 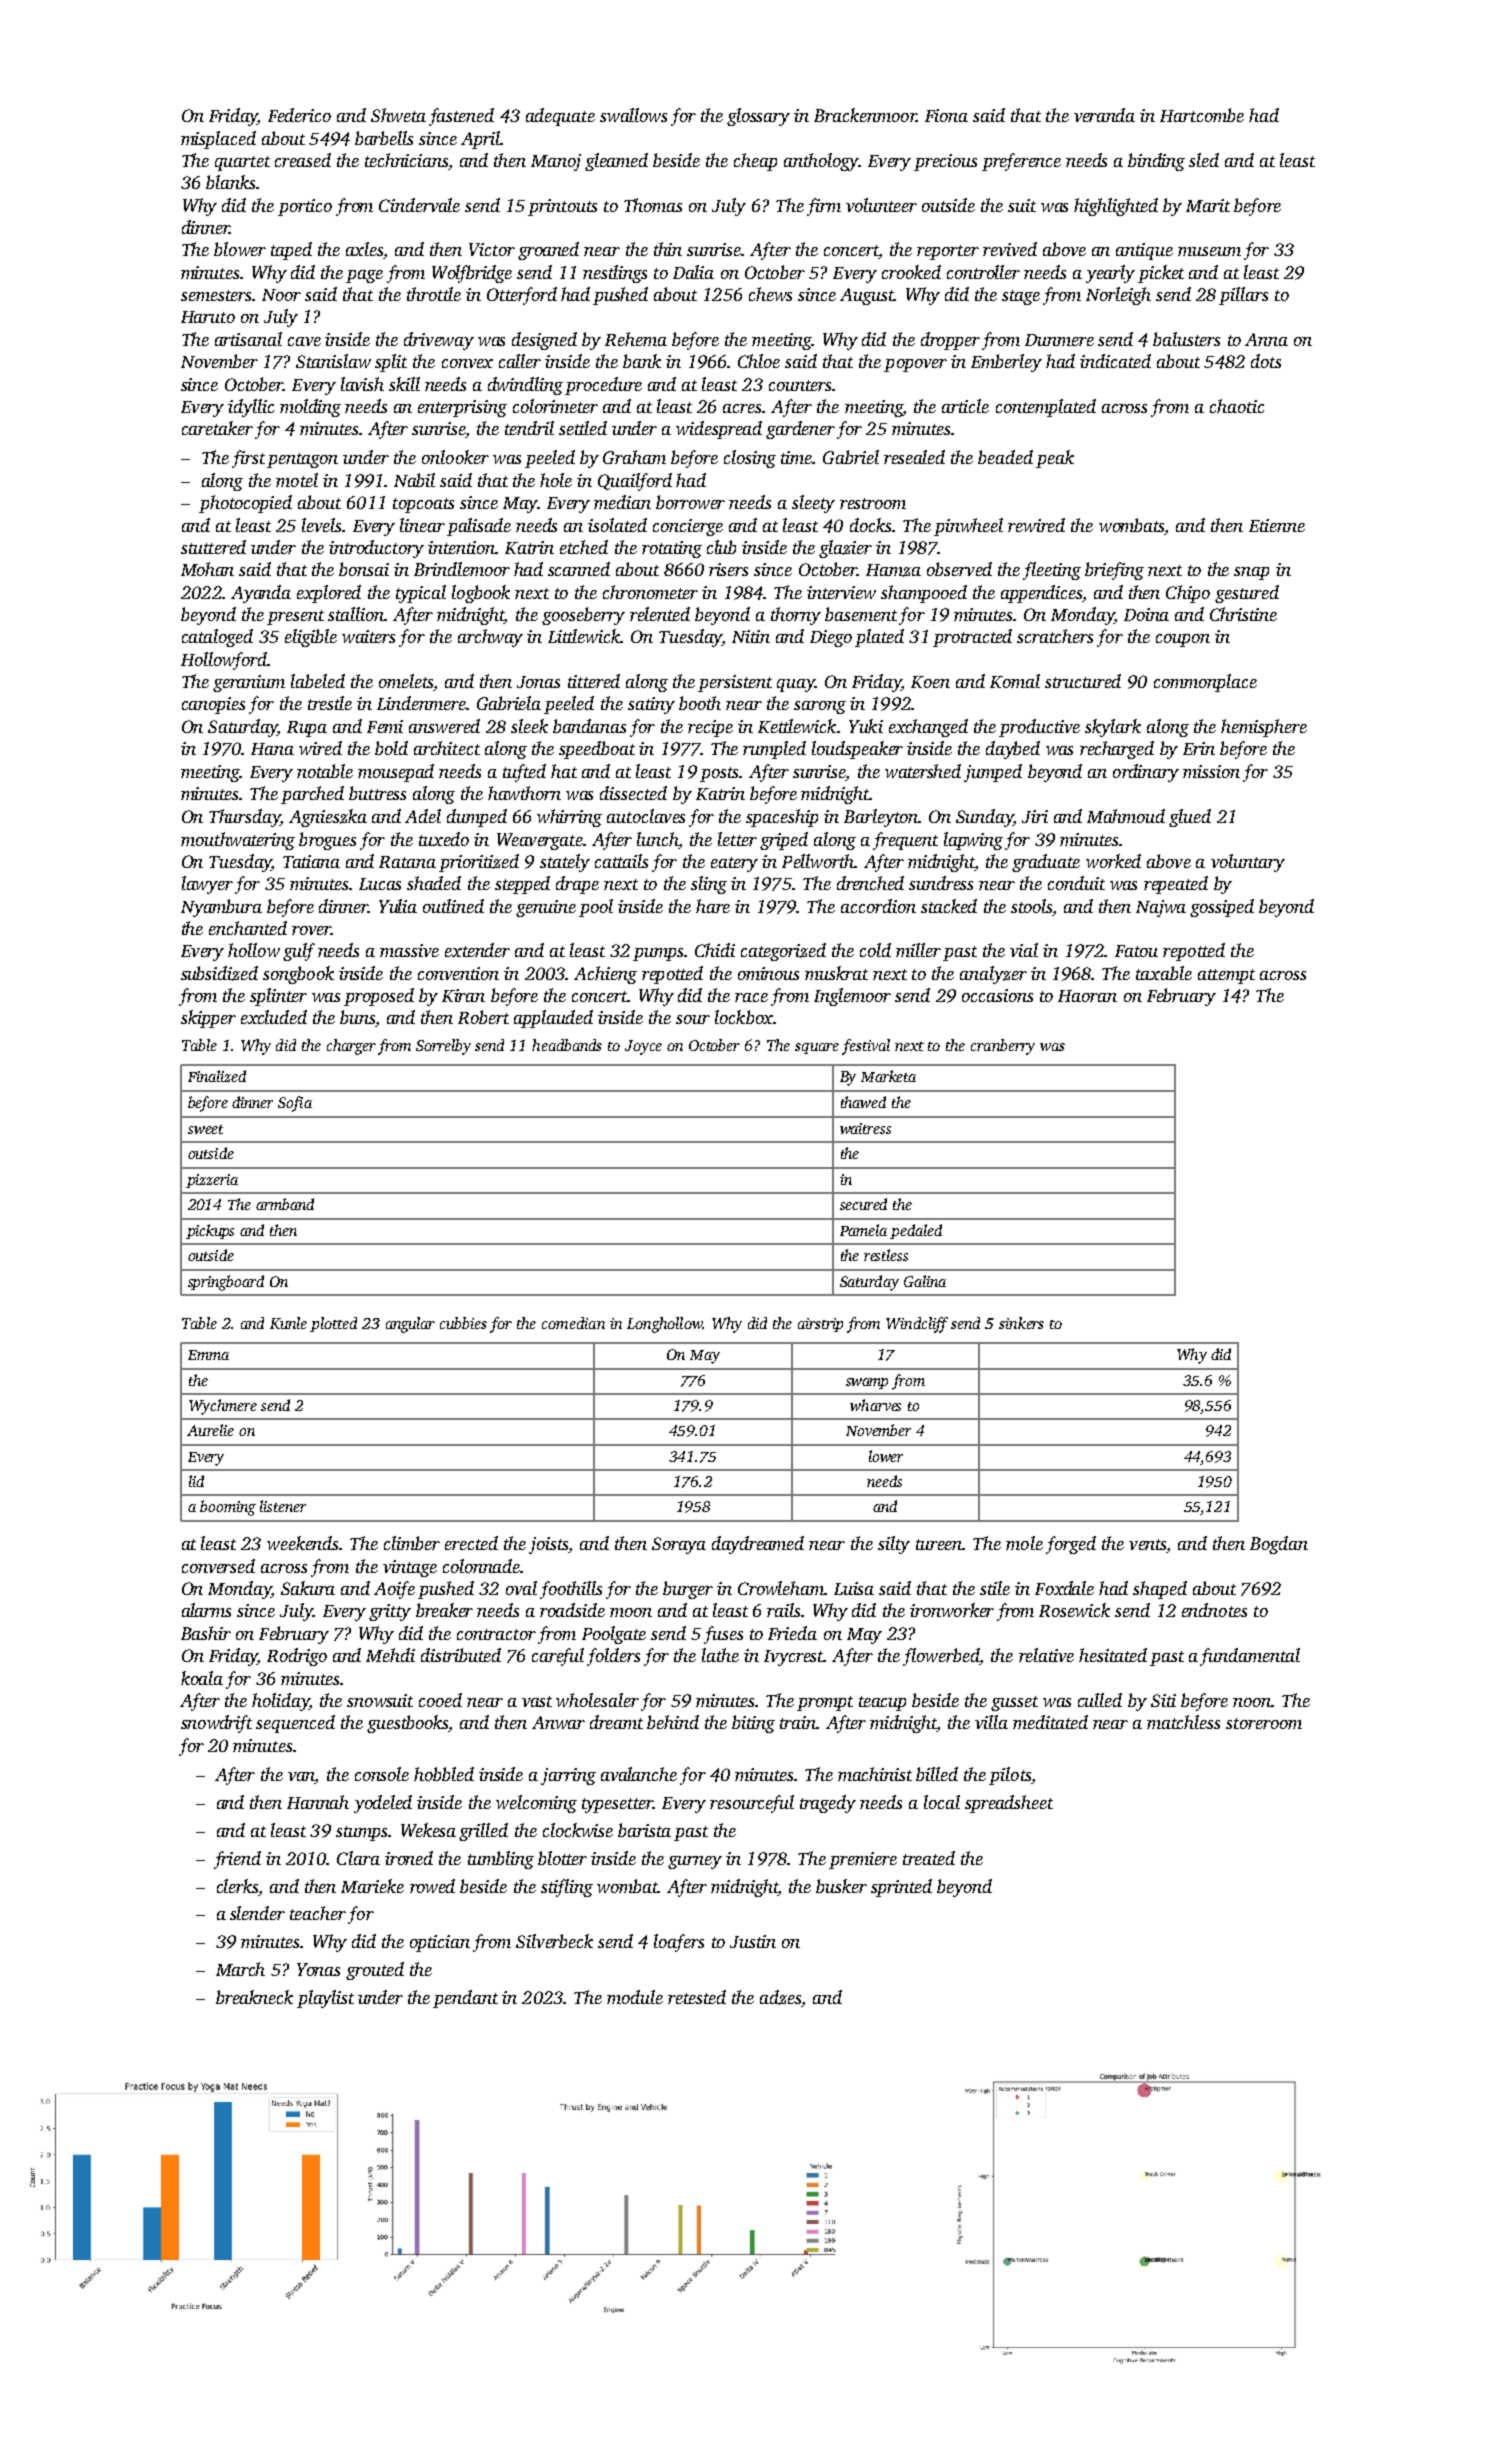 I want to click on busker, so click(x=841, y=1886).
